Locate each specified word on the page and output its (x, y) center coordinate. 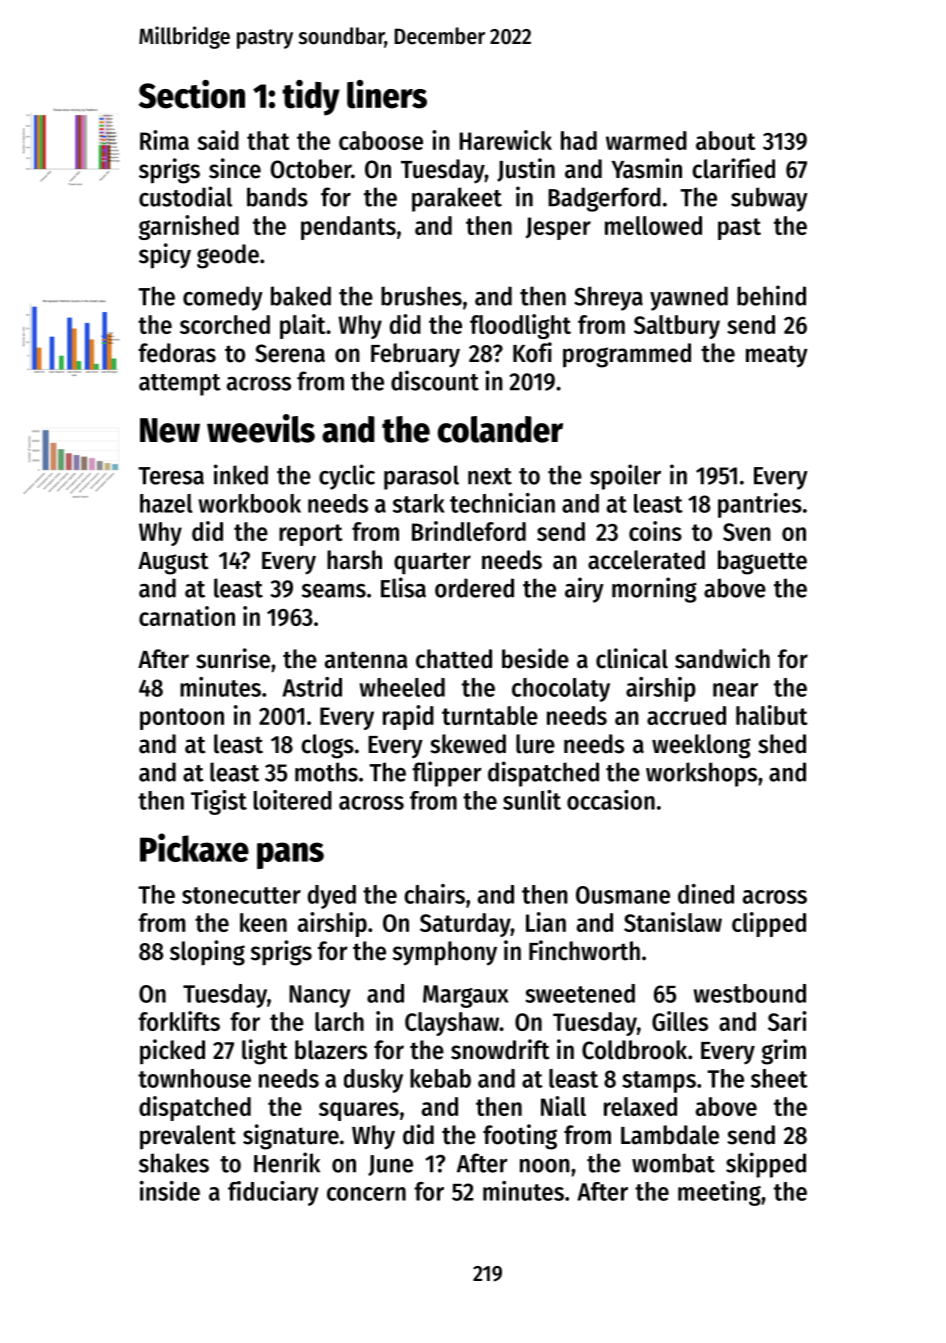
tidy (311, 98)
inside (170, 1191)
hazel (166, 503)
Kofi (532, 352)
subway (769, 199)
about (726, 140)
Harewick (505, 140)
